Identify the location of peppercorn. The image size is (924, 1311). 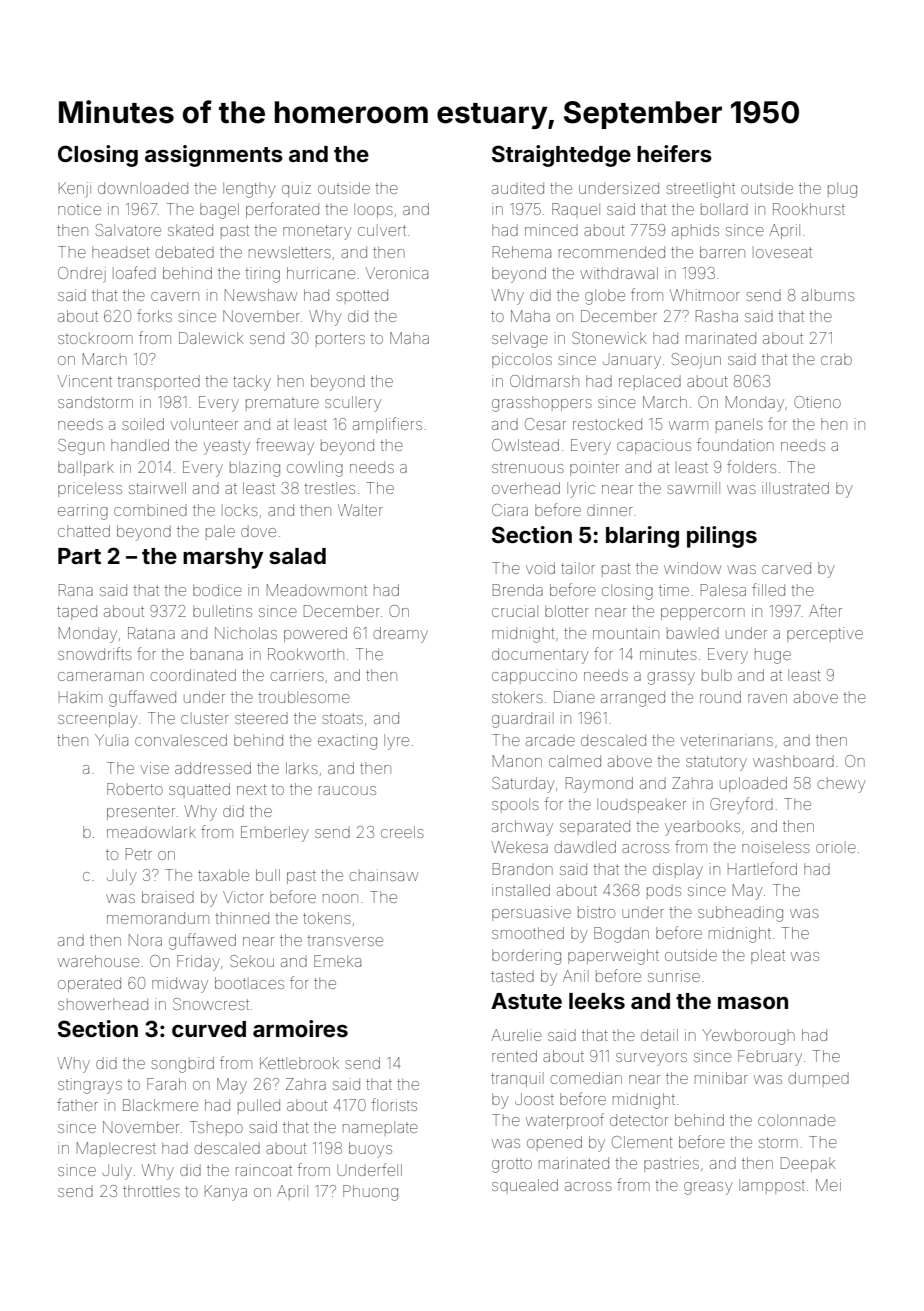
(703, 614).
